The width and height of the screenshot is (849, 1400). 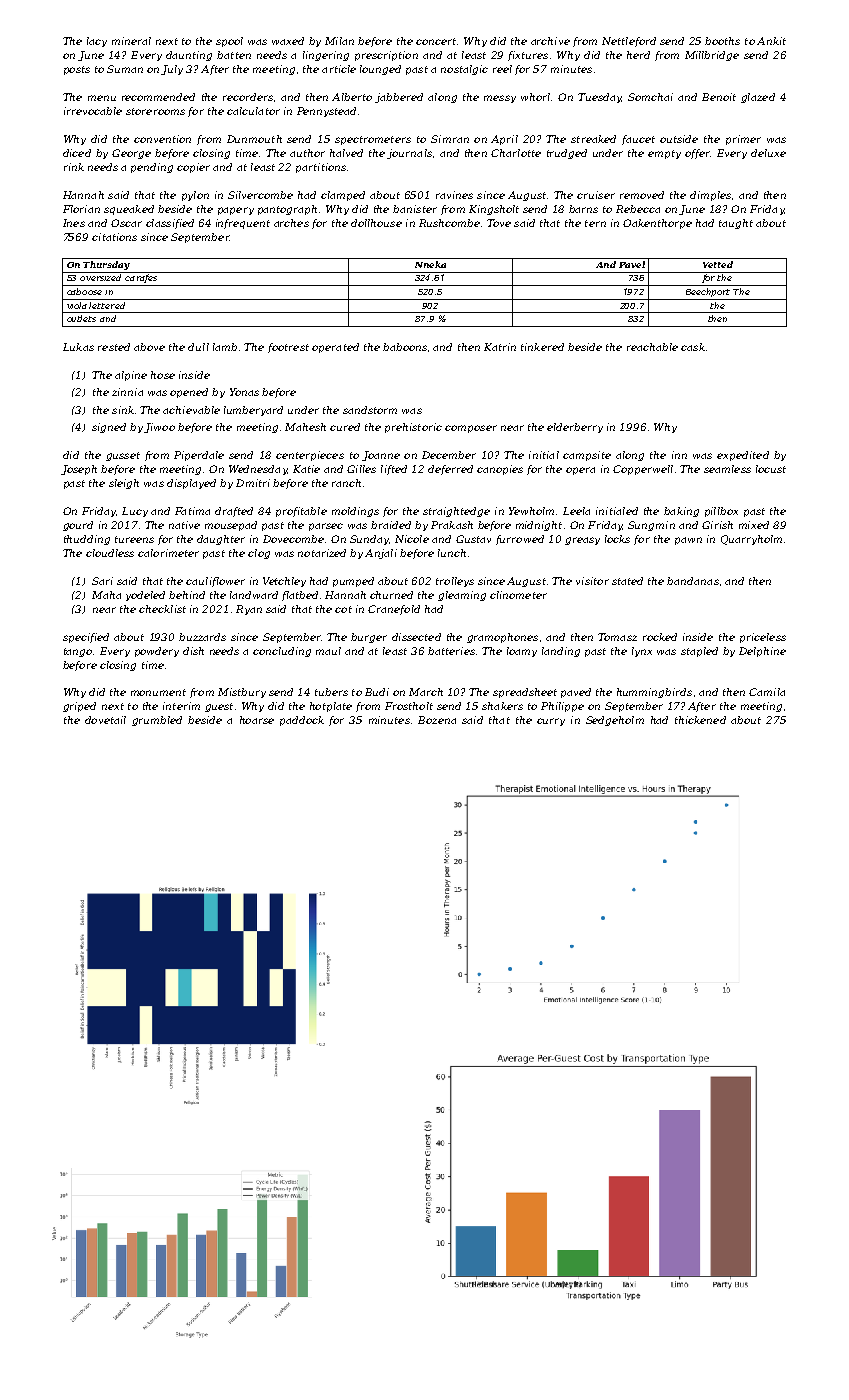 I want to click on sandstorm, so click(x=370, y=410).
